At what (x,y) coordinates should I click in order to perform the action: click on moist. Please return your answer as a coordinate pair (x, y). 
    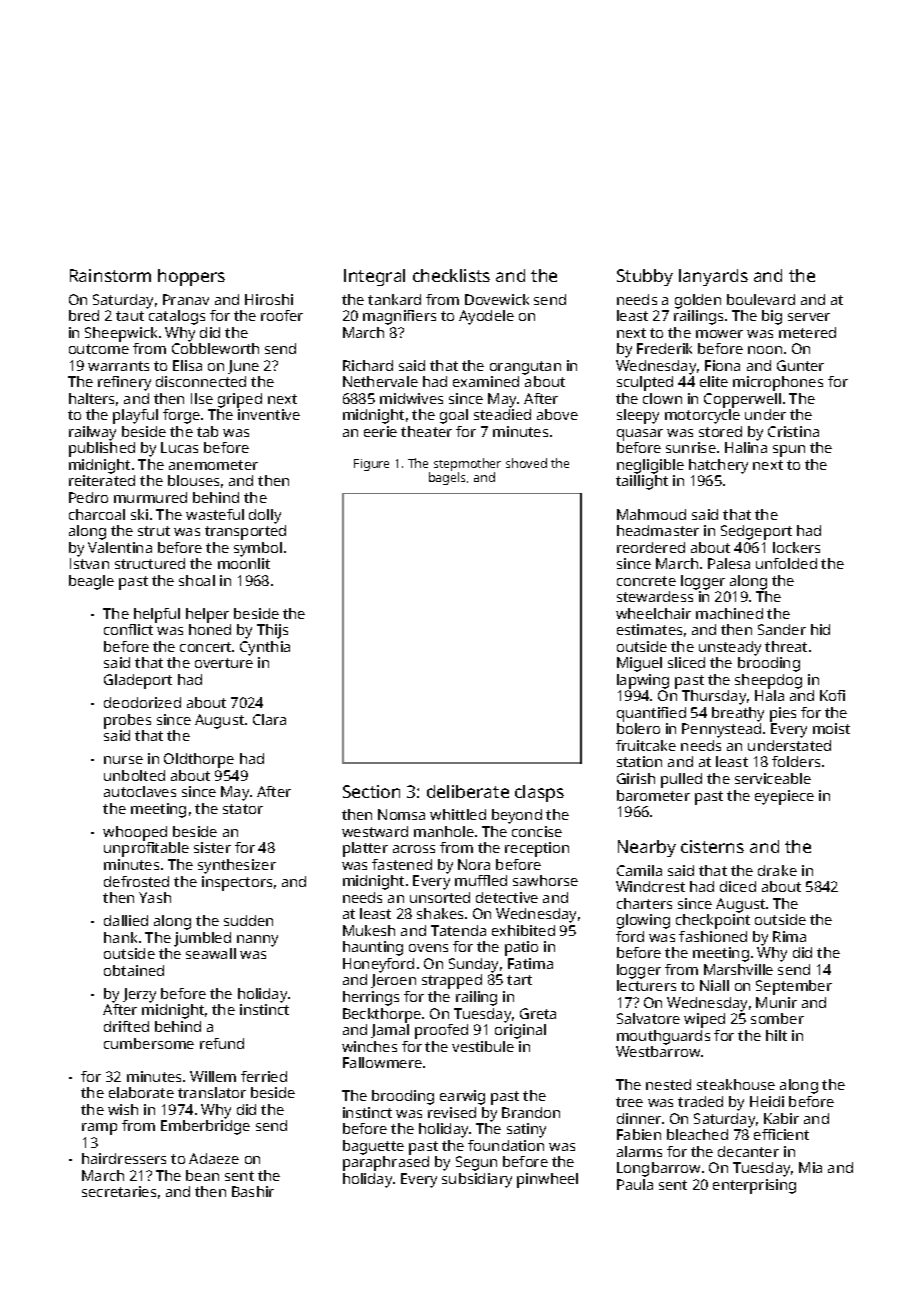
    Looking at the image, I should click on (831, 728).
